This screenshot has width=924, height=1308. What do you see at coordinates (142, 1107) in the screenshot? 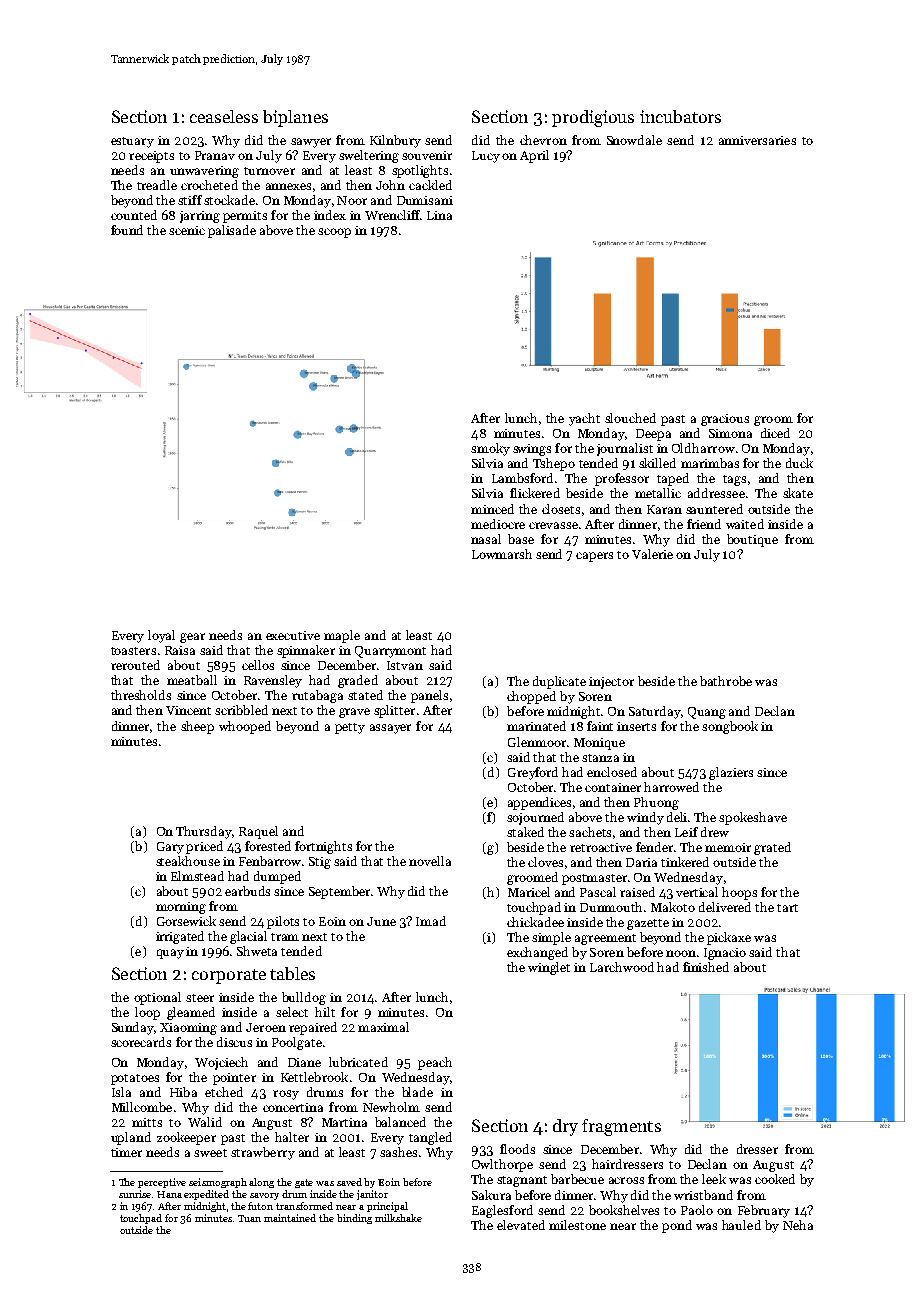
I see `Millcombe` at bounding box center [142, 1107].
